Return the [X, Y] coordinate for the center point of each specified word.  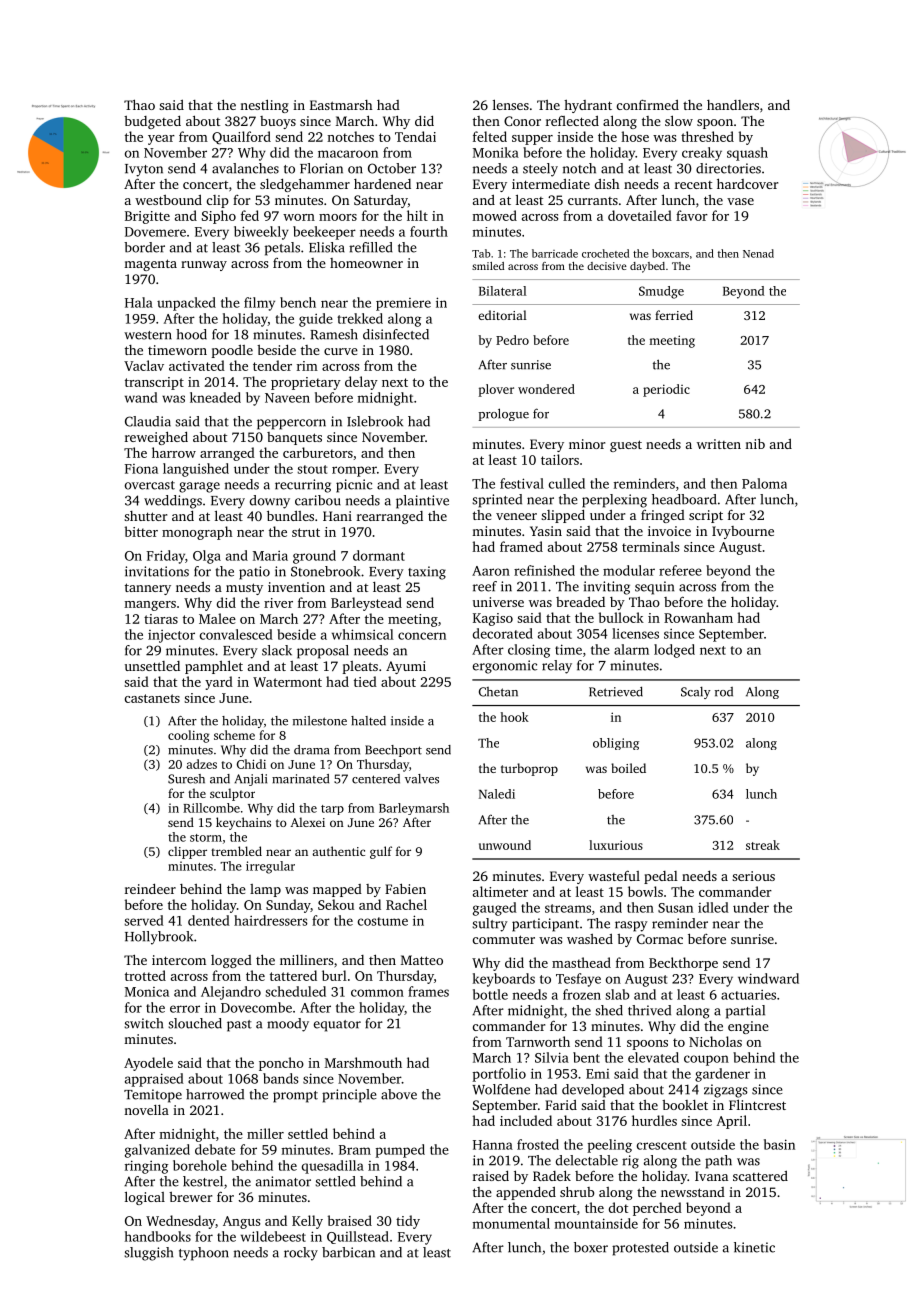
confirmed [648, 104]
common [377, 993]
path [718, 1162]
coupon [706, 1060]
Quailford [241, 138]
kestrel [203, 1181]
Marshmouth [363, 1062]
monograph [197, 533]
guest [626, 446]
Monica [147, 992]
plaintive [422, 502]
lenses [511, 104]
